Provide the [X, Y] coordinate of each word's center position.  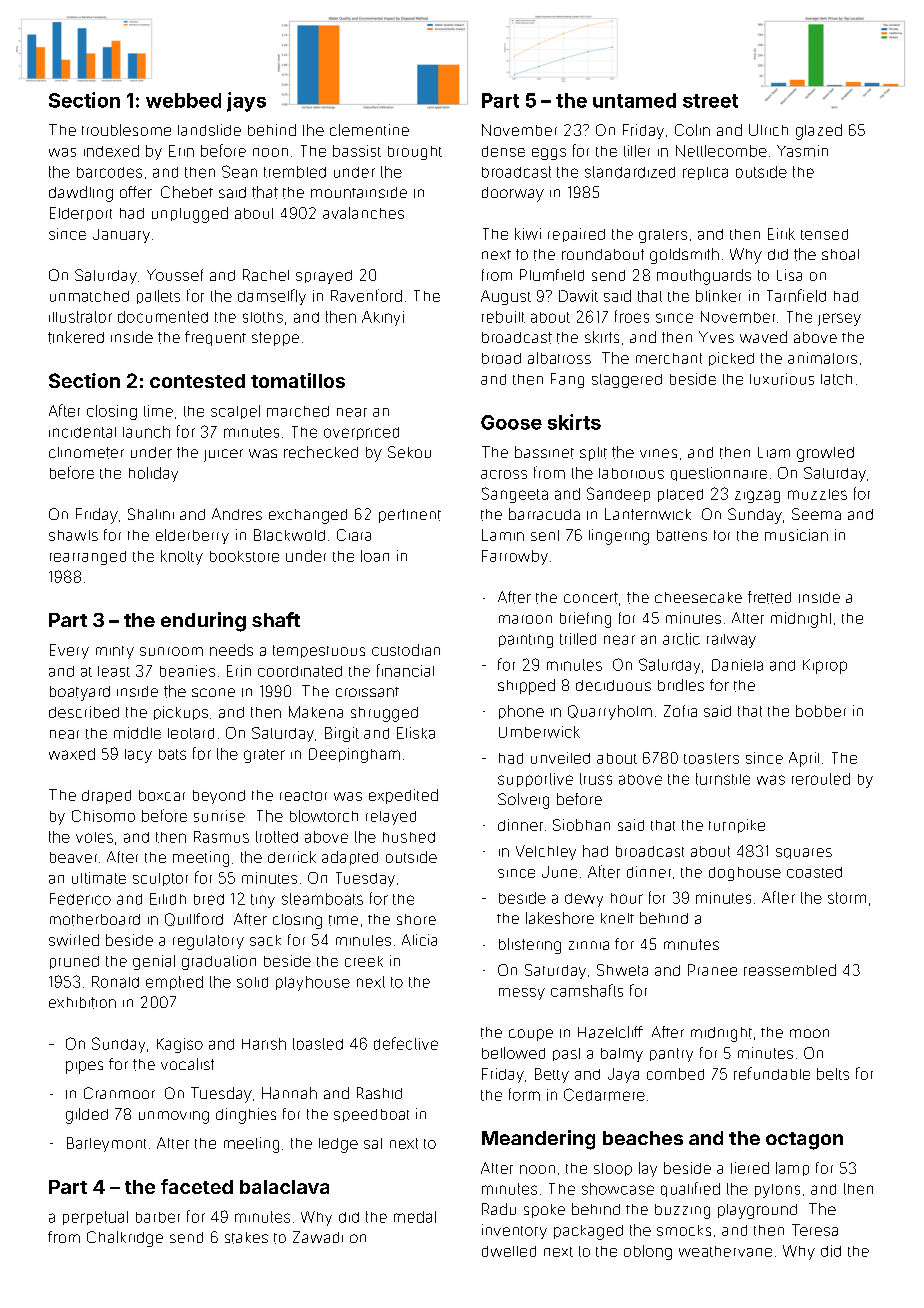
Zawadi [318, 1237]
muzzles [817, 494]
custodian [406, 650]
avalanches [363, 213]
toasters [711, 758]
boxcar [162, 795]
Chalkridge [125, 1239]
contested [197, 381]
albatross [559, 358]
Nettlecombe [721, 151]
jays [246, 102]
